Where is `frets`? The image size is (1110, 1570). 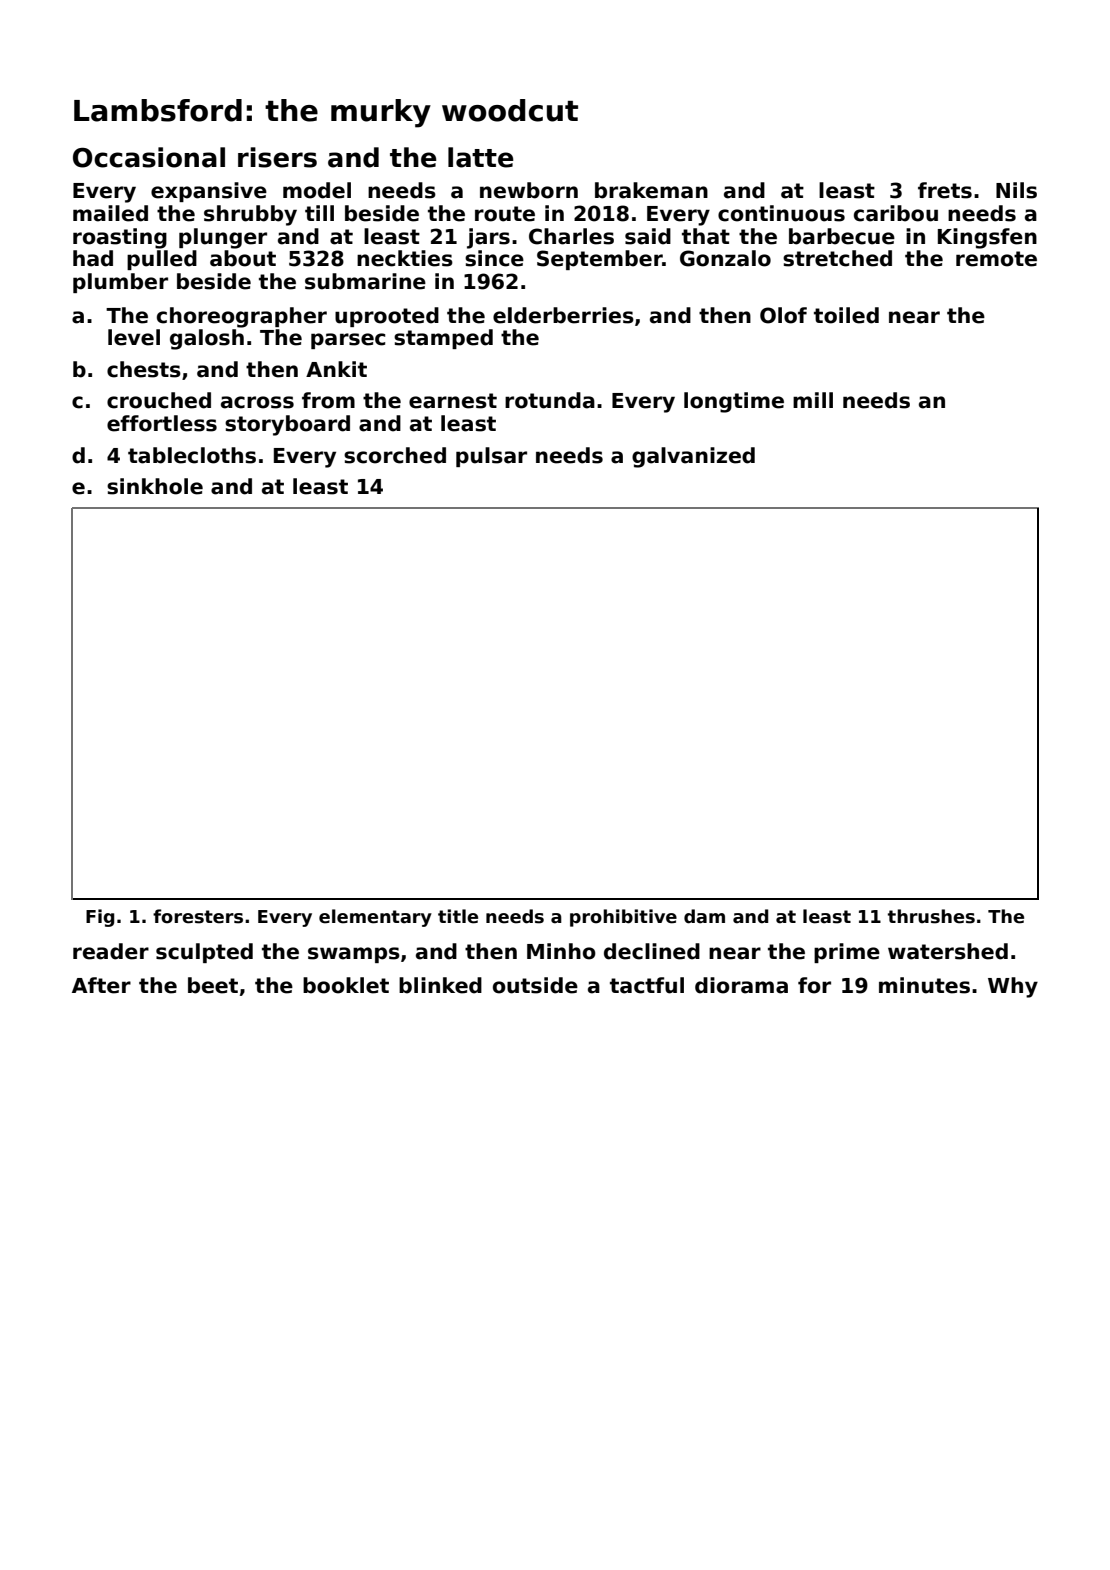
frets is located at coordinates (945, 190).
